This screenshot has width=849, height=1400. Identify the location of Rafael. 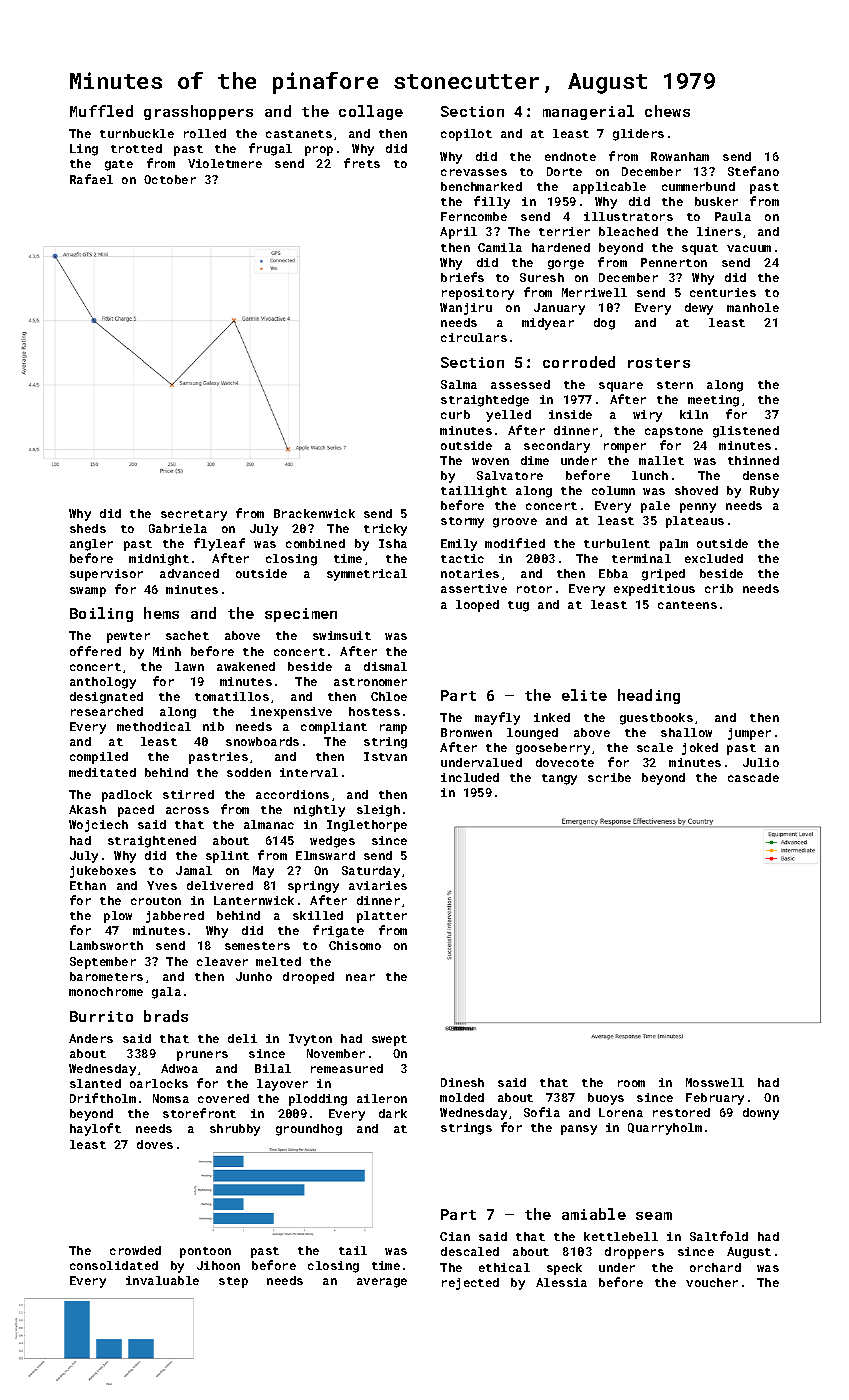
(91, 179).
